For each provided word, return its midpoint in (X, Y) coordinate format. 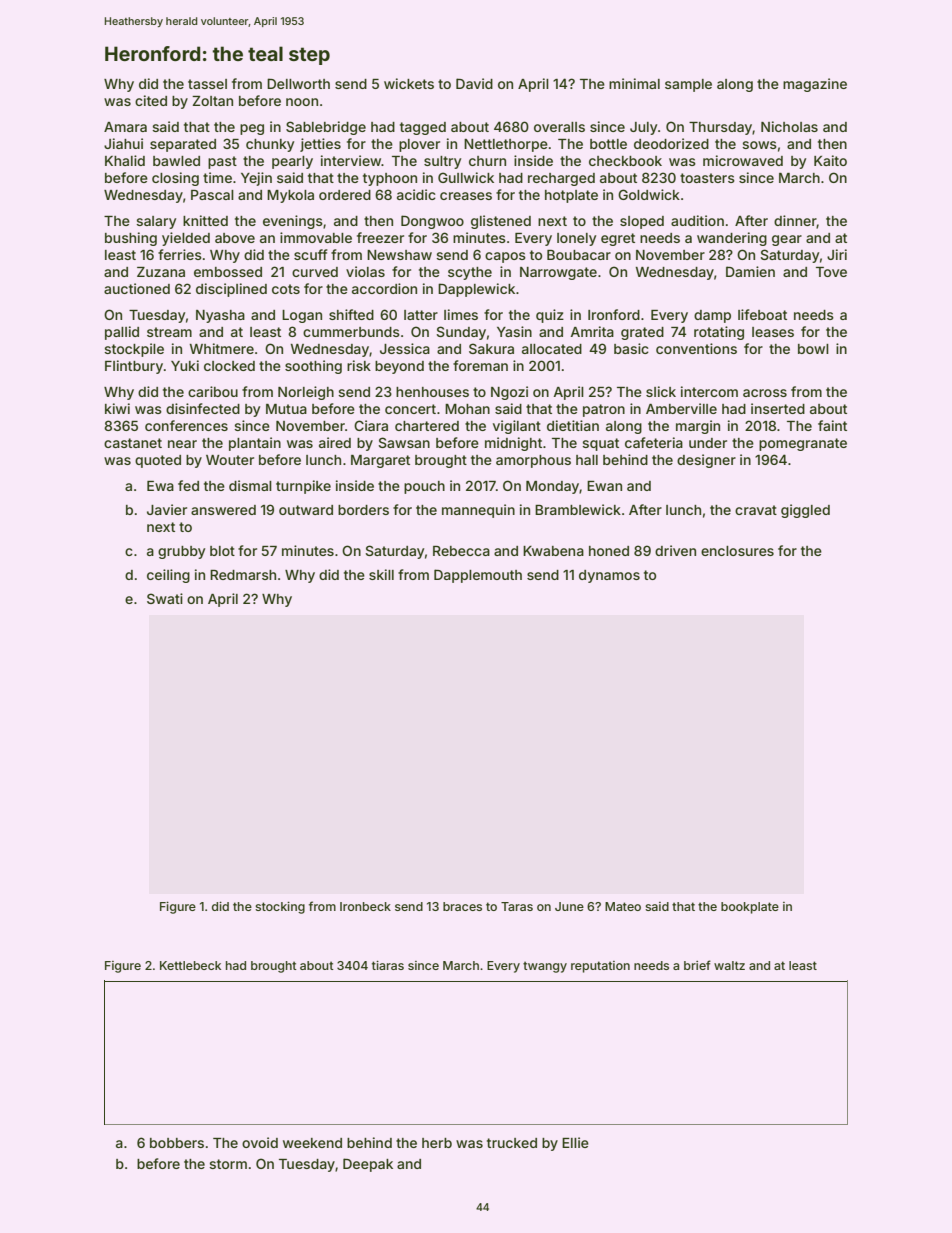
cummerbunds (351, 332)
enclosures (737, 551)
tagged (423, 128)
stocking (280, 908)
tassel (207, 84)
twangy (545, 967)
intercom (709, 391)
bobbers (177, 1143)
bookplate (750, 908)
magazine (815, 85)
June (569, 906)
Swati (165, 598)
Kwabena (553, 551)
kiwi (117, 408)
